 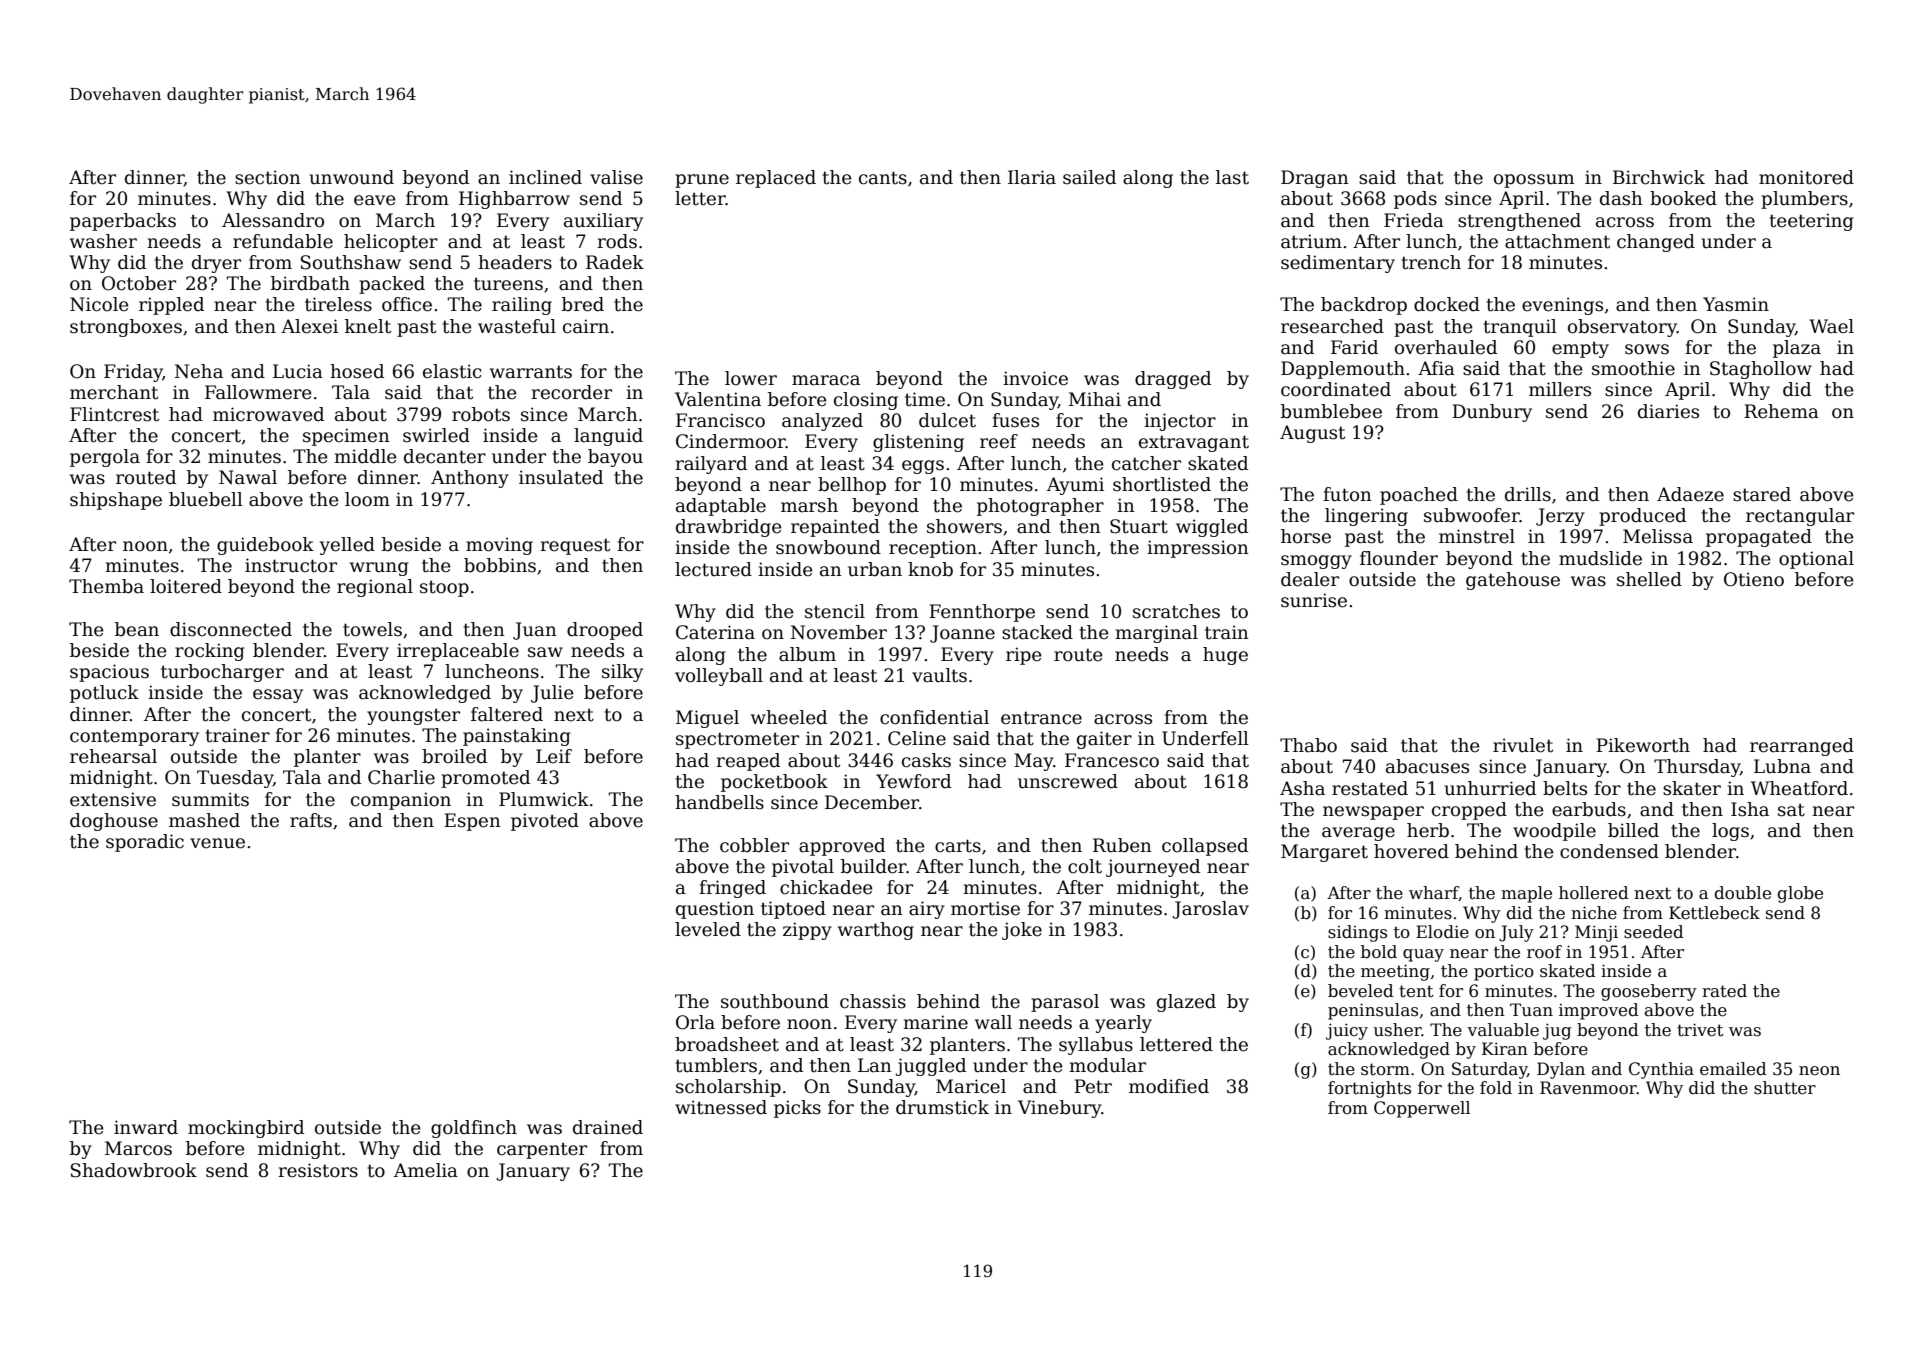 I want to click on Frieda, so click(x=1414, y=220).
